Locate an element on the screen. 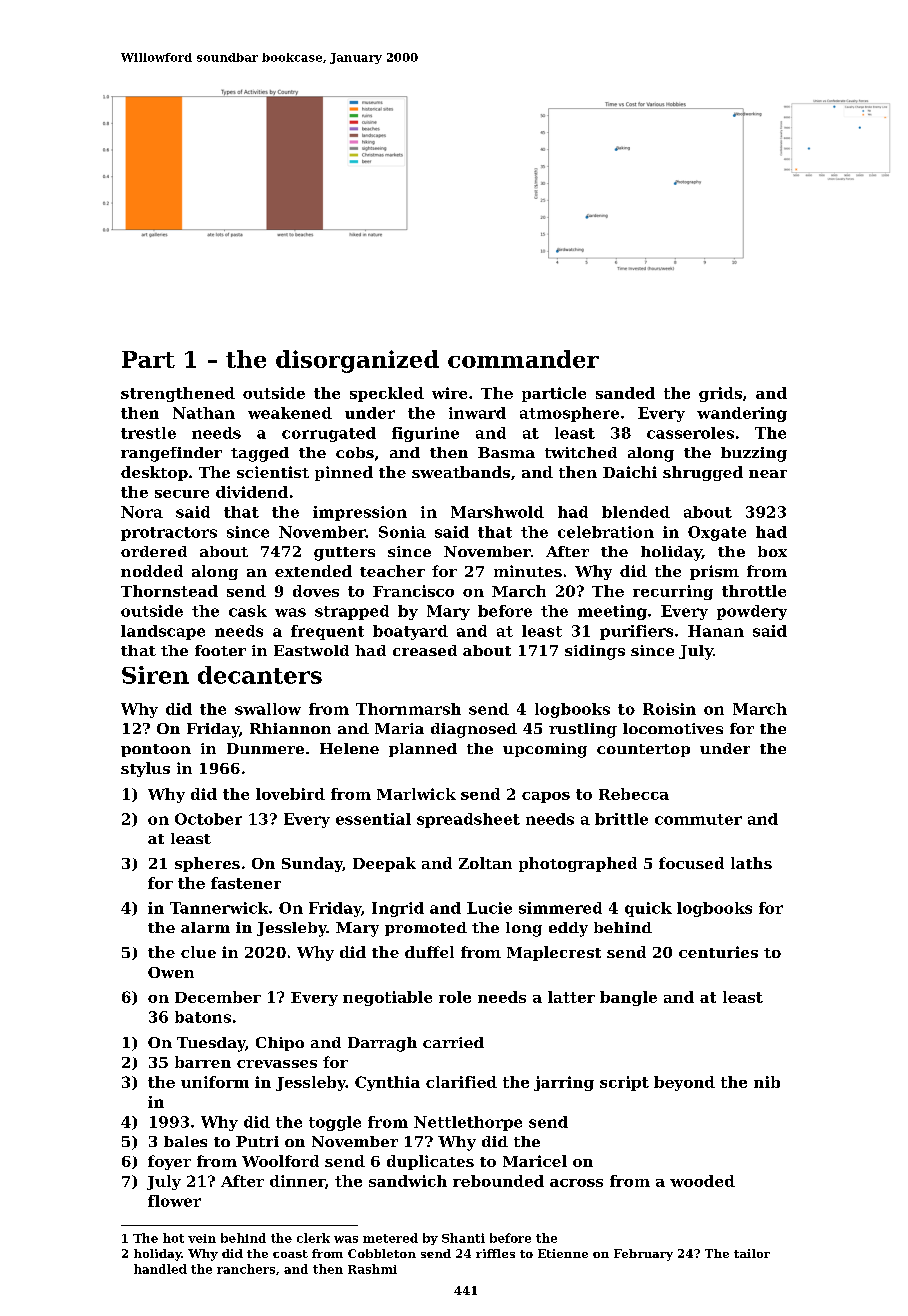  uniform is located at coordinates (215, 1082).
